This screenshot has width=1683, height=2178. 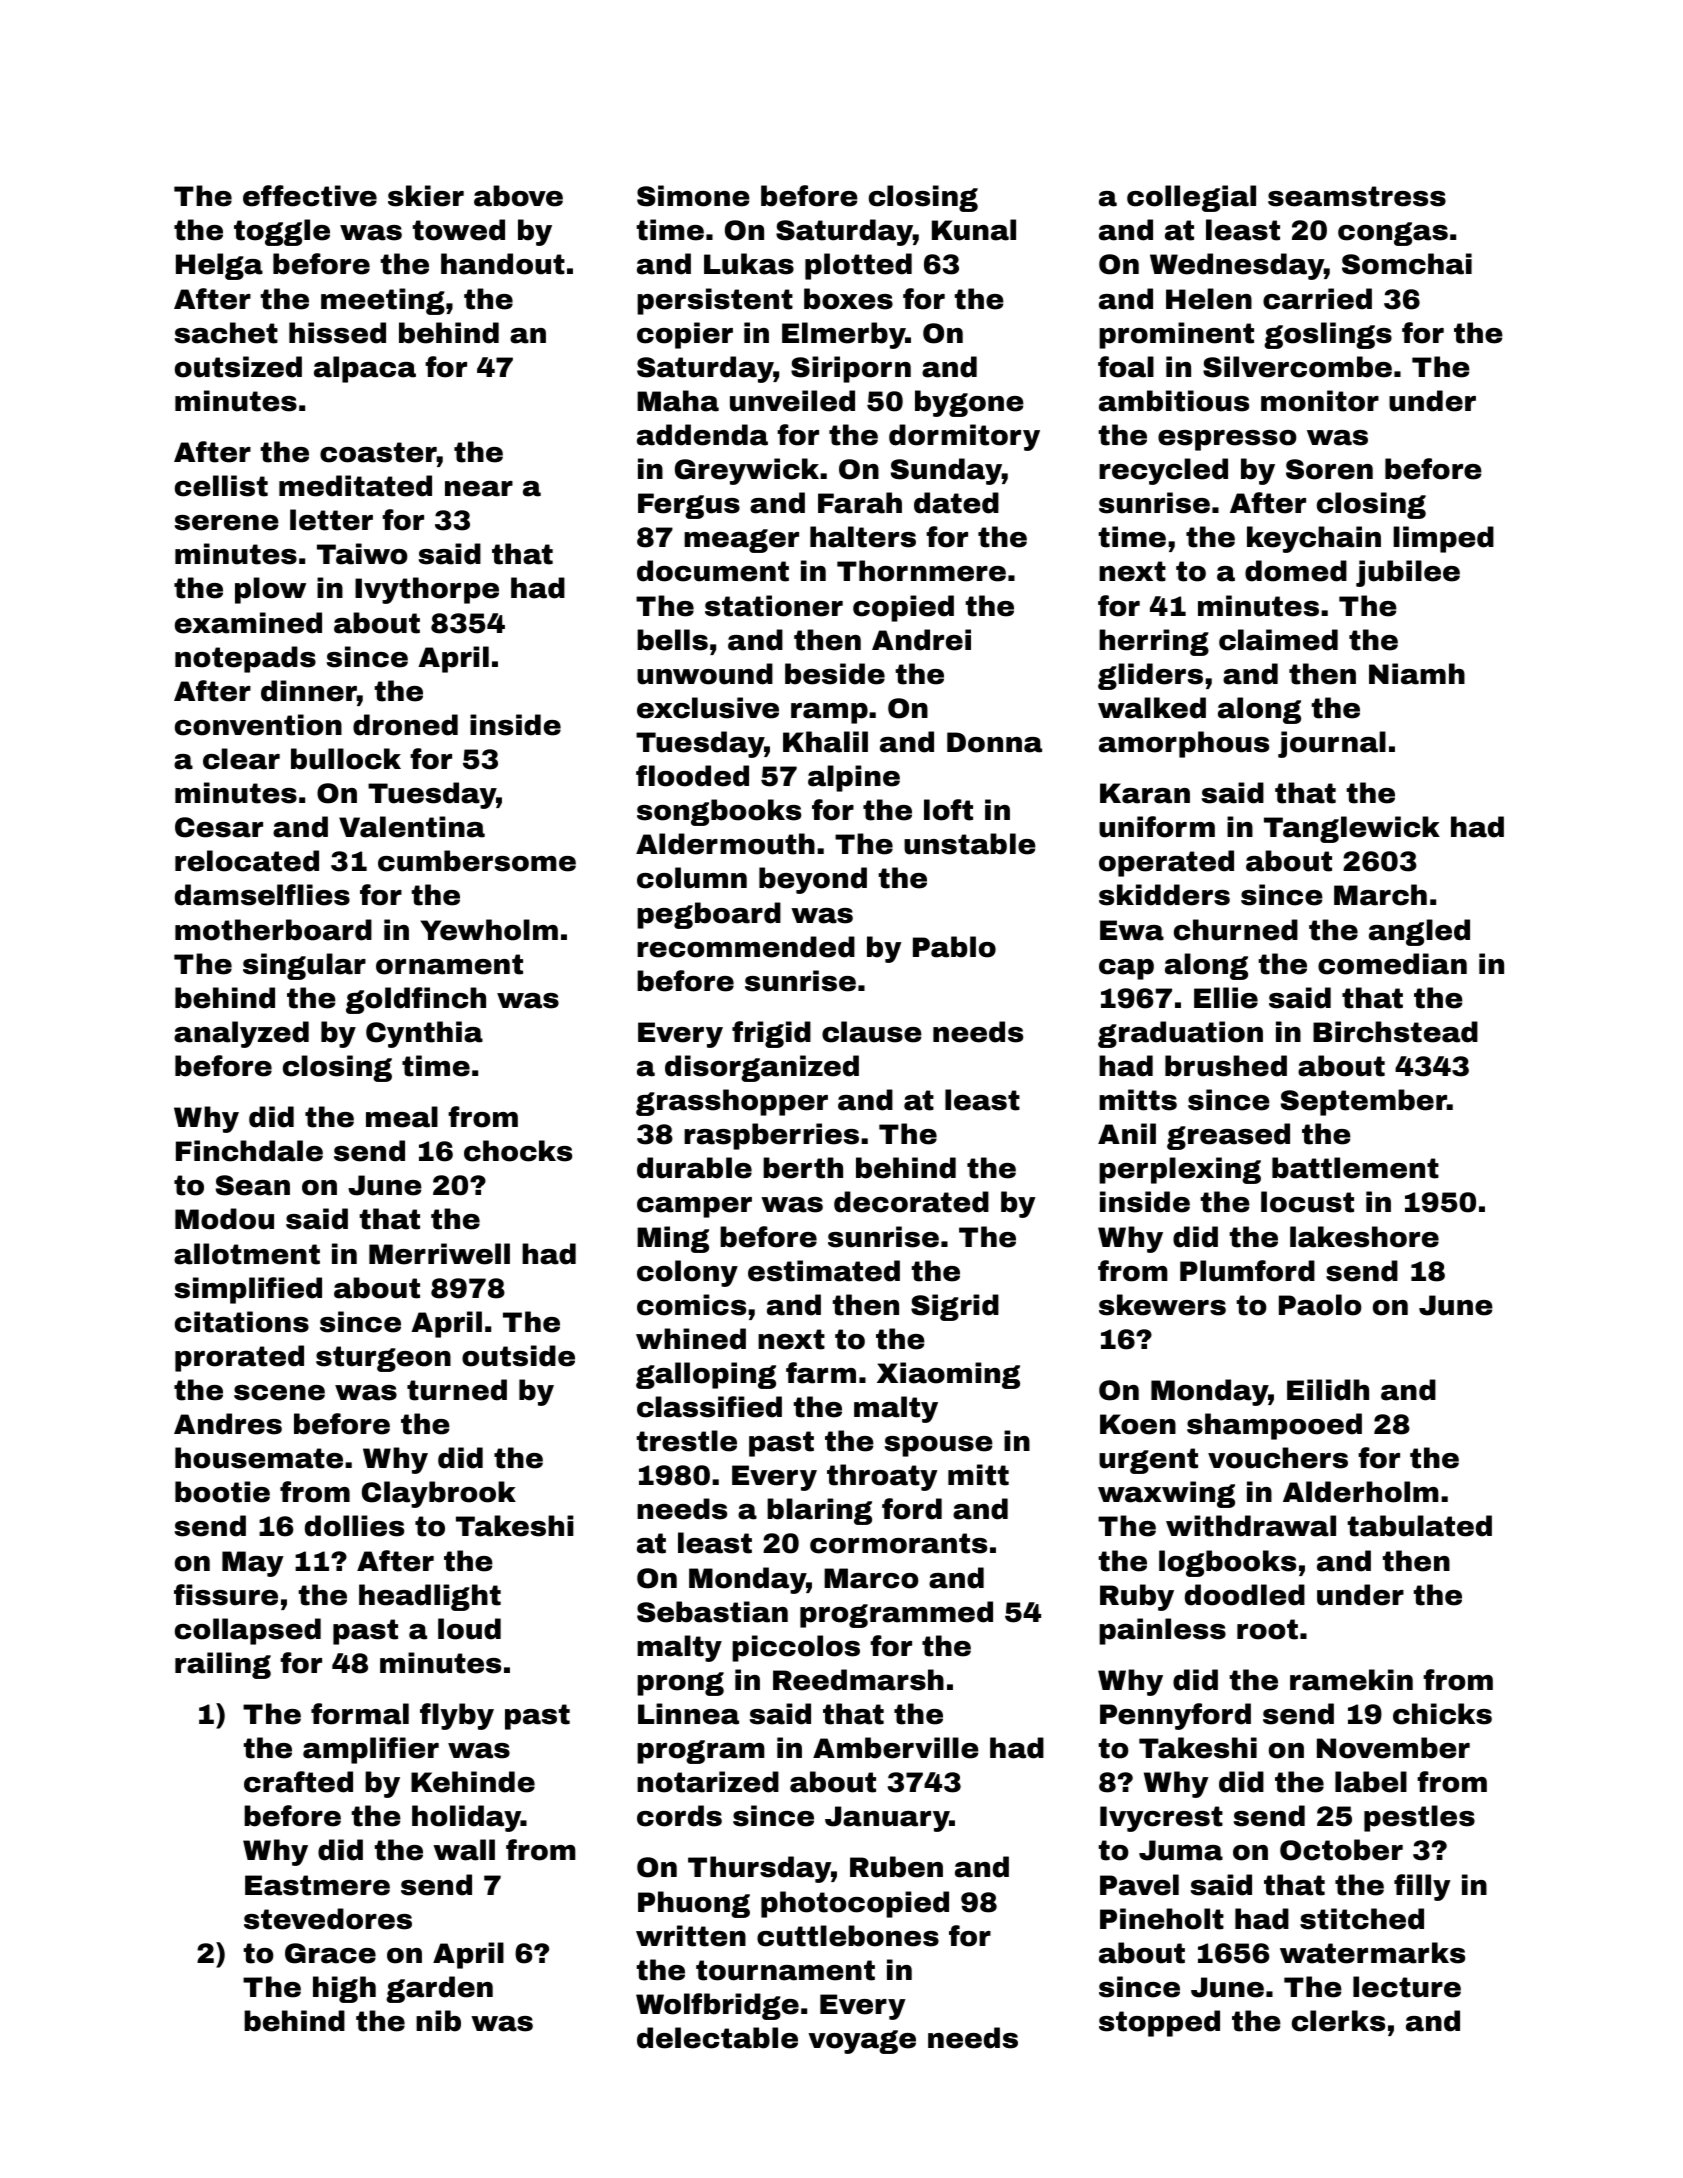 What do you see at coordinates (1407, 264) in the screenshot?
I see `Somchai` at bounding box center [1407, 264].
